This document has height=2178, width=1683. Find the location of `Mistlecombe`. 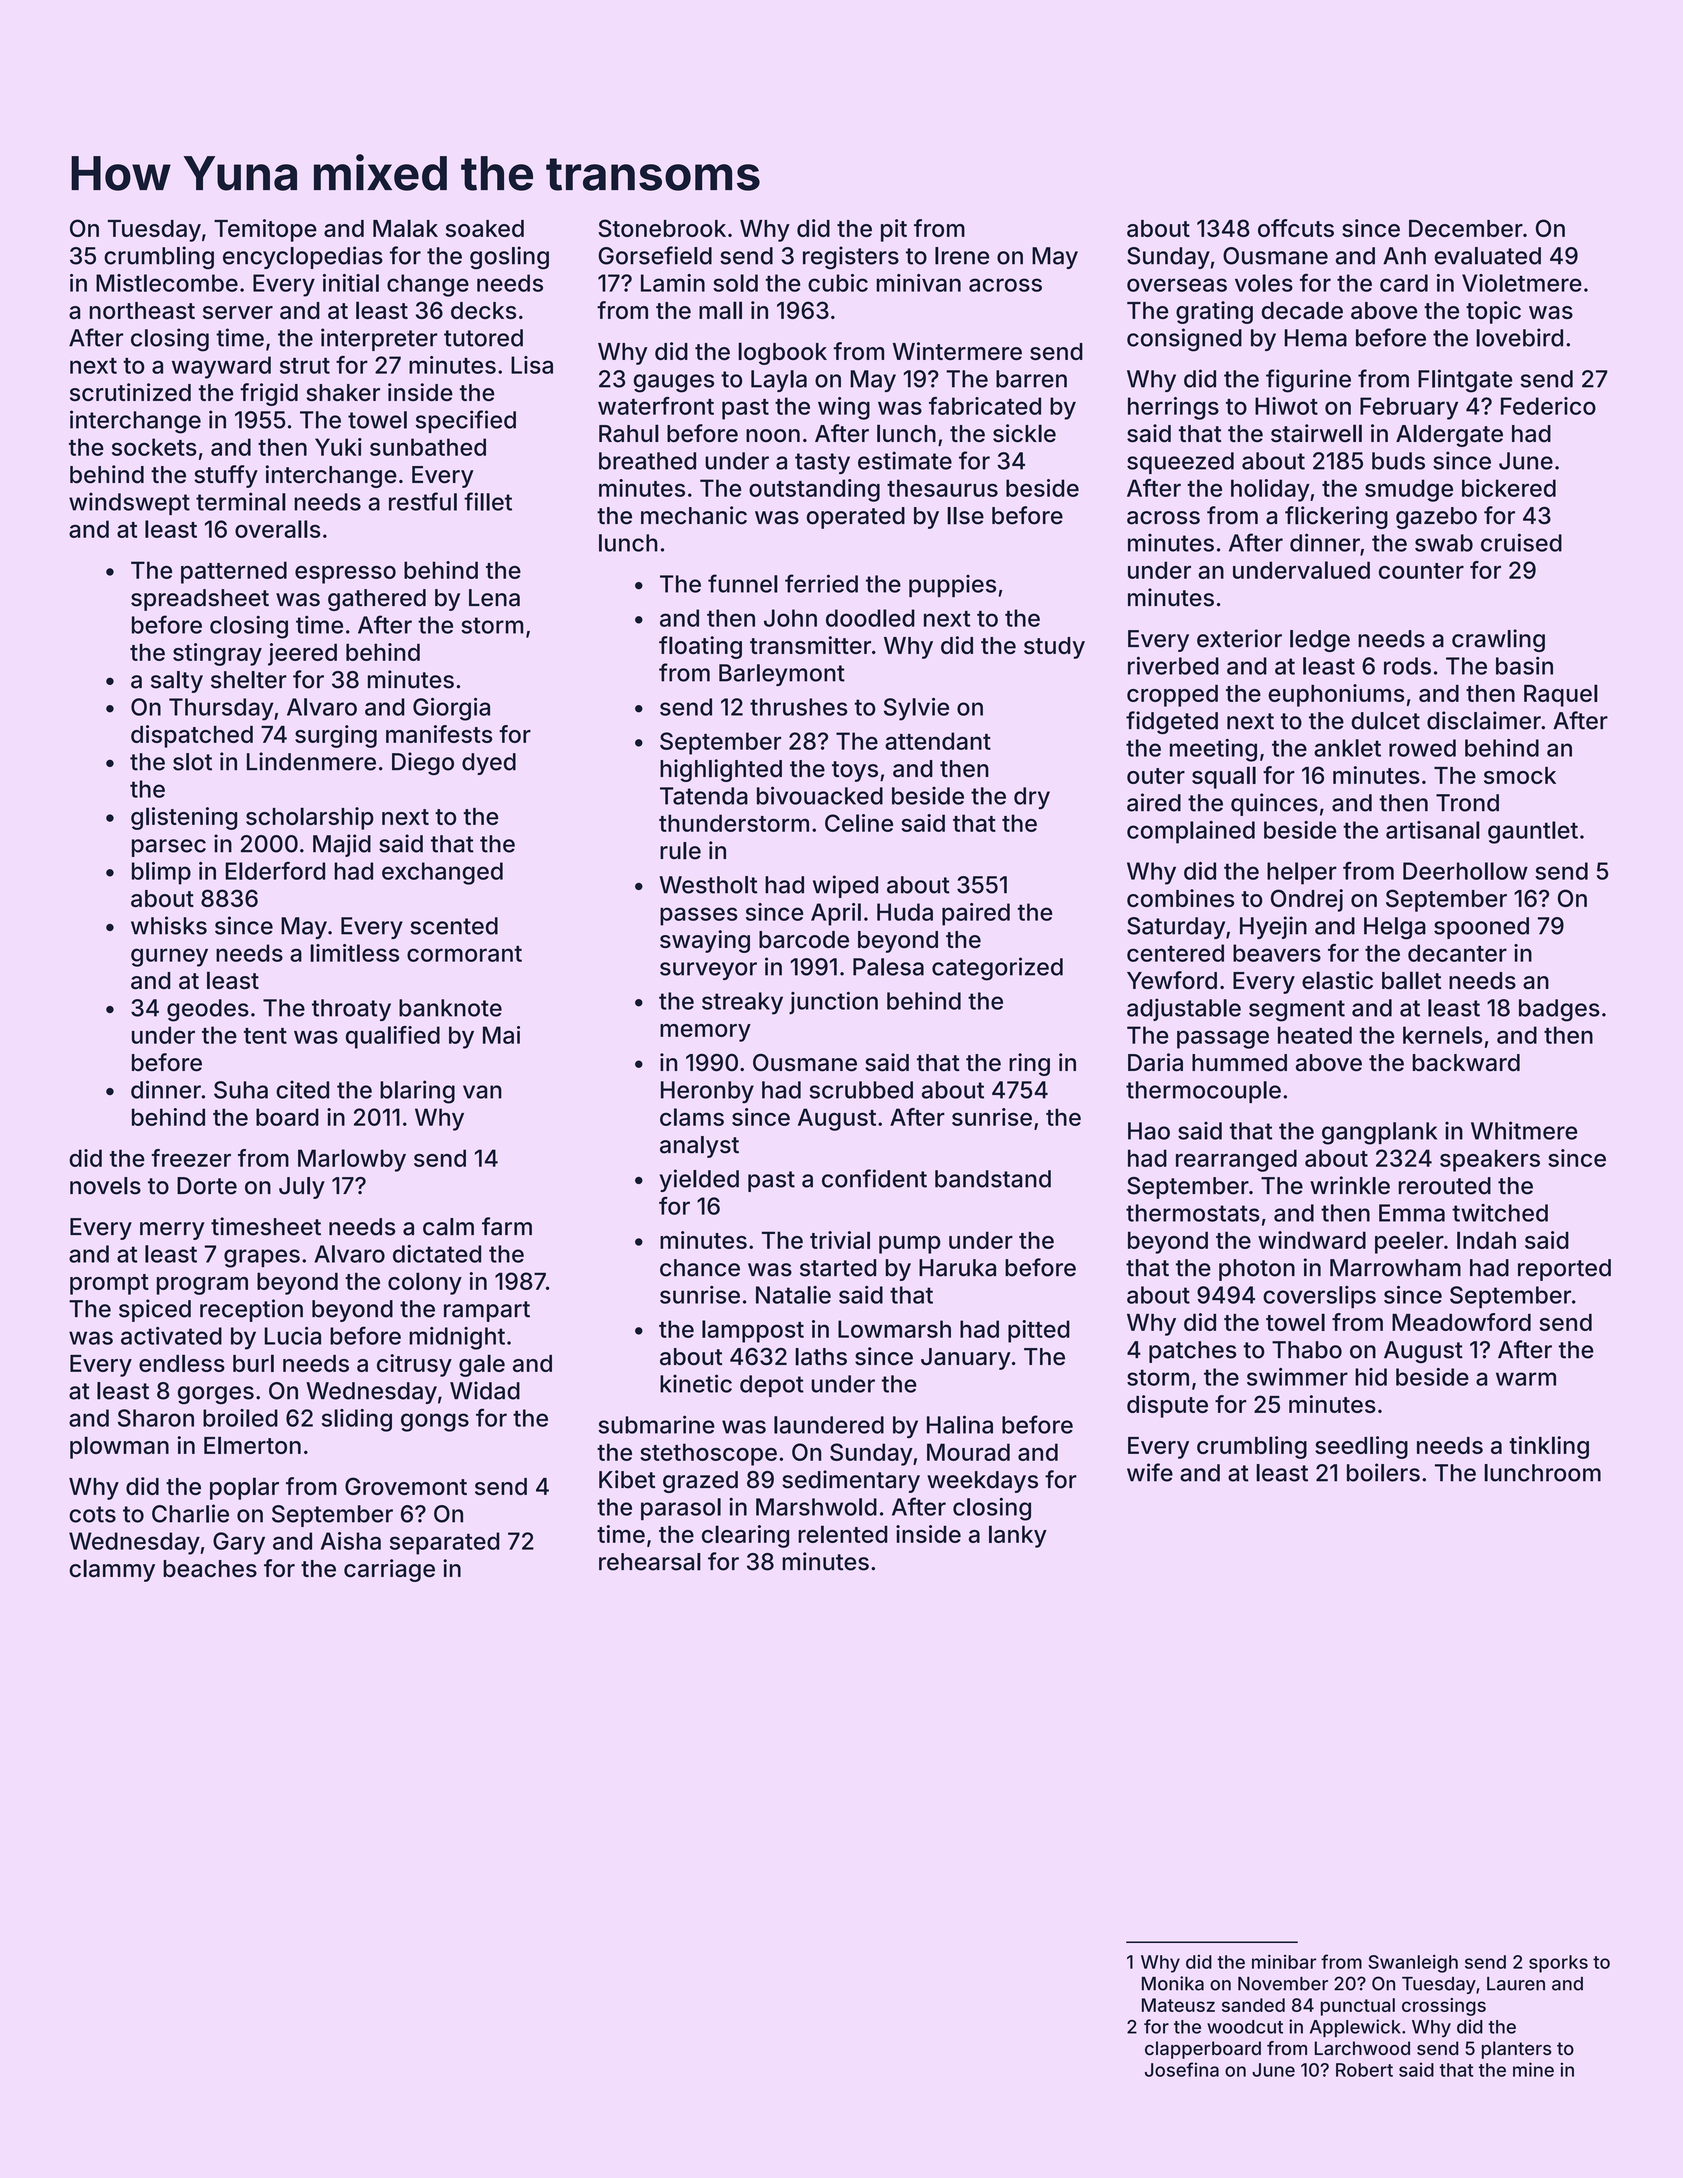

Mistlecombe is located at coordinates (167, 283).
